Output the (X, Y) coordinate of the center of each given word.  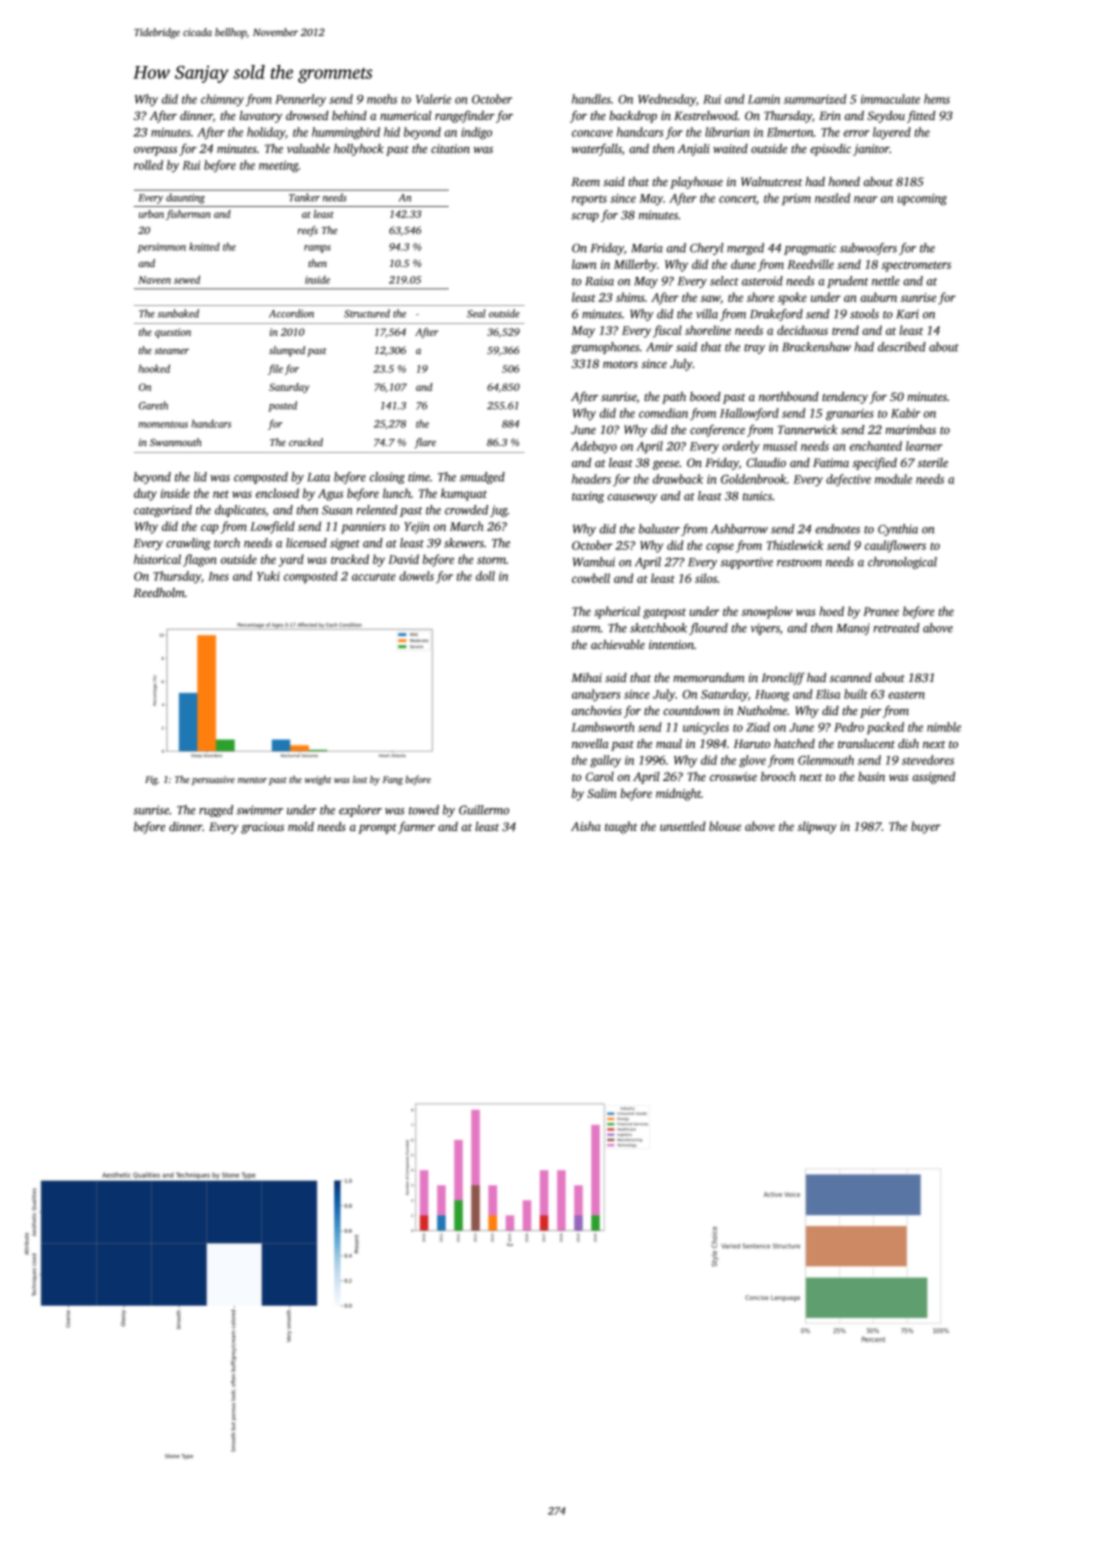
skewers (464, 543)
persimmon (161, 248)
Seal (476, 313)
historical (157, 559)
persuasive (213, 780)
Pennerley (300, 100)
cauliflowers (895, 546)
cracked (306, 442)
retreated (896, 628)
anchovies (597, 710)
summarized (815, 99)
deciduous (802, 330)
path (674, 398)
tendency (845, 398)
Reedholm (159, 592)
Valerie (433, 99)
